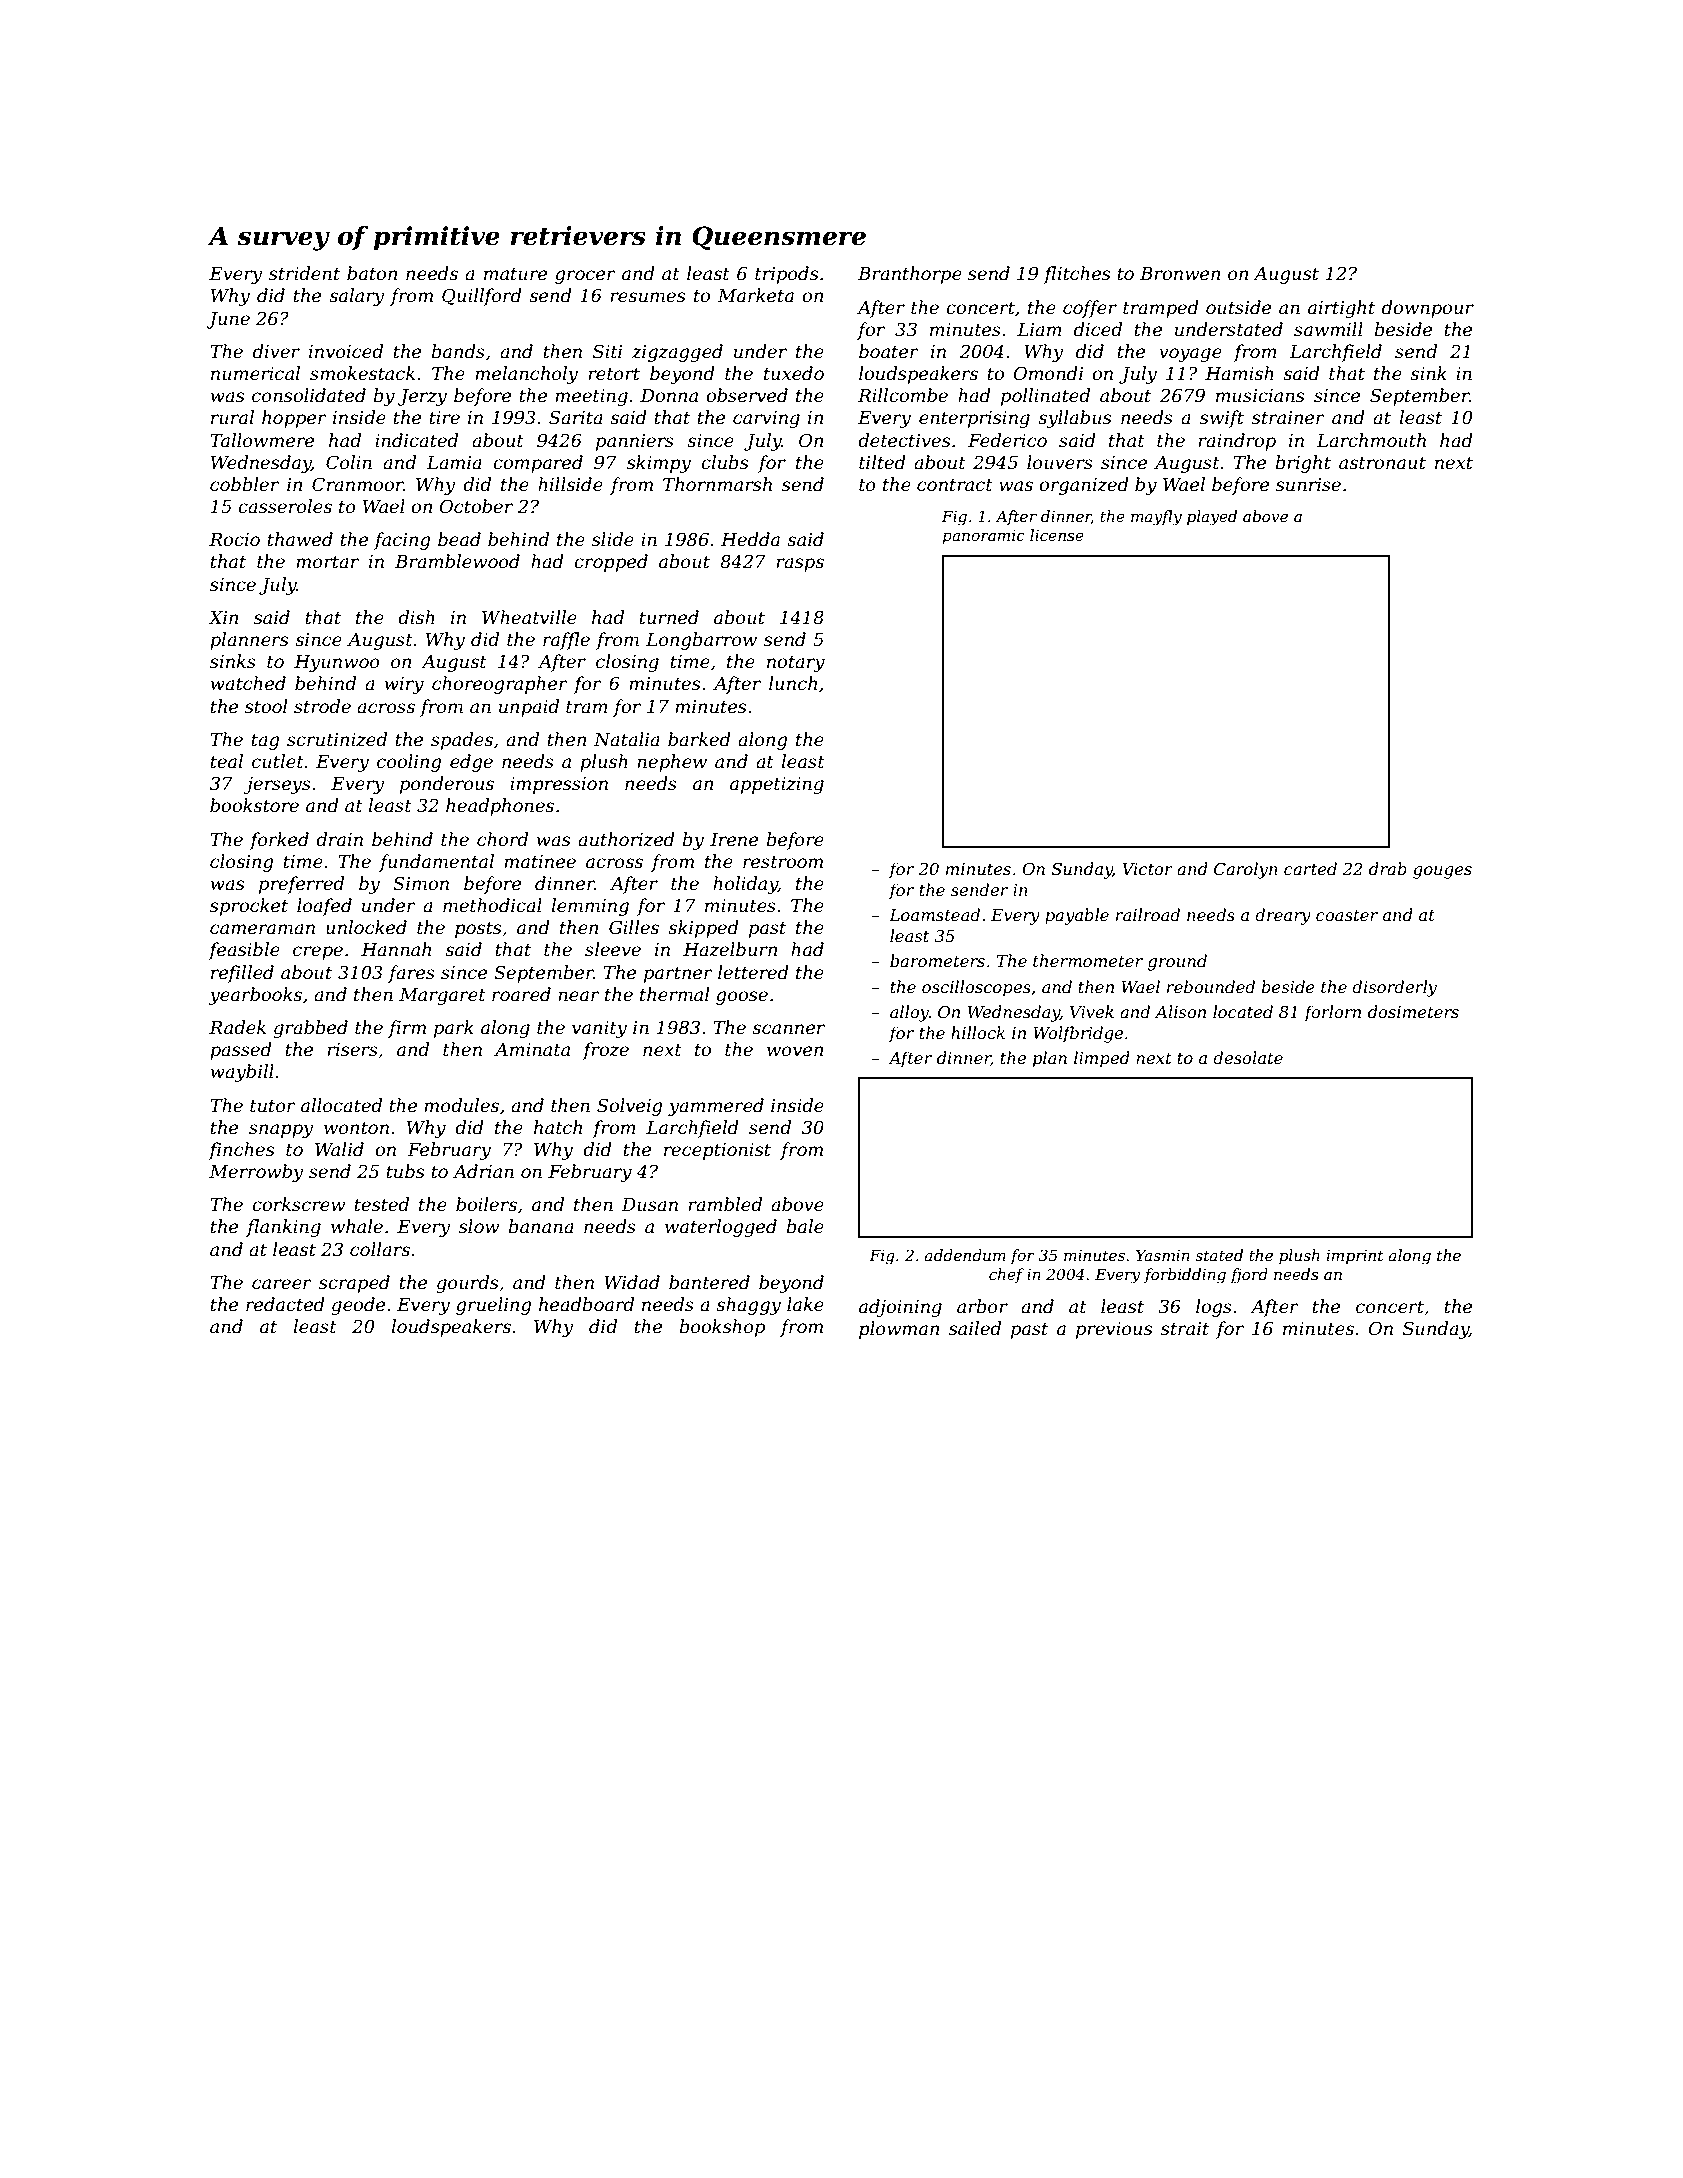 Image resolution: width=1683 pixels, height=2178 pixels. Describe the element at coordinates (1088, 960) in the screenshot. I see `thermometer` at that location.
